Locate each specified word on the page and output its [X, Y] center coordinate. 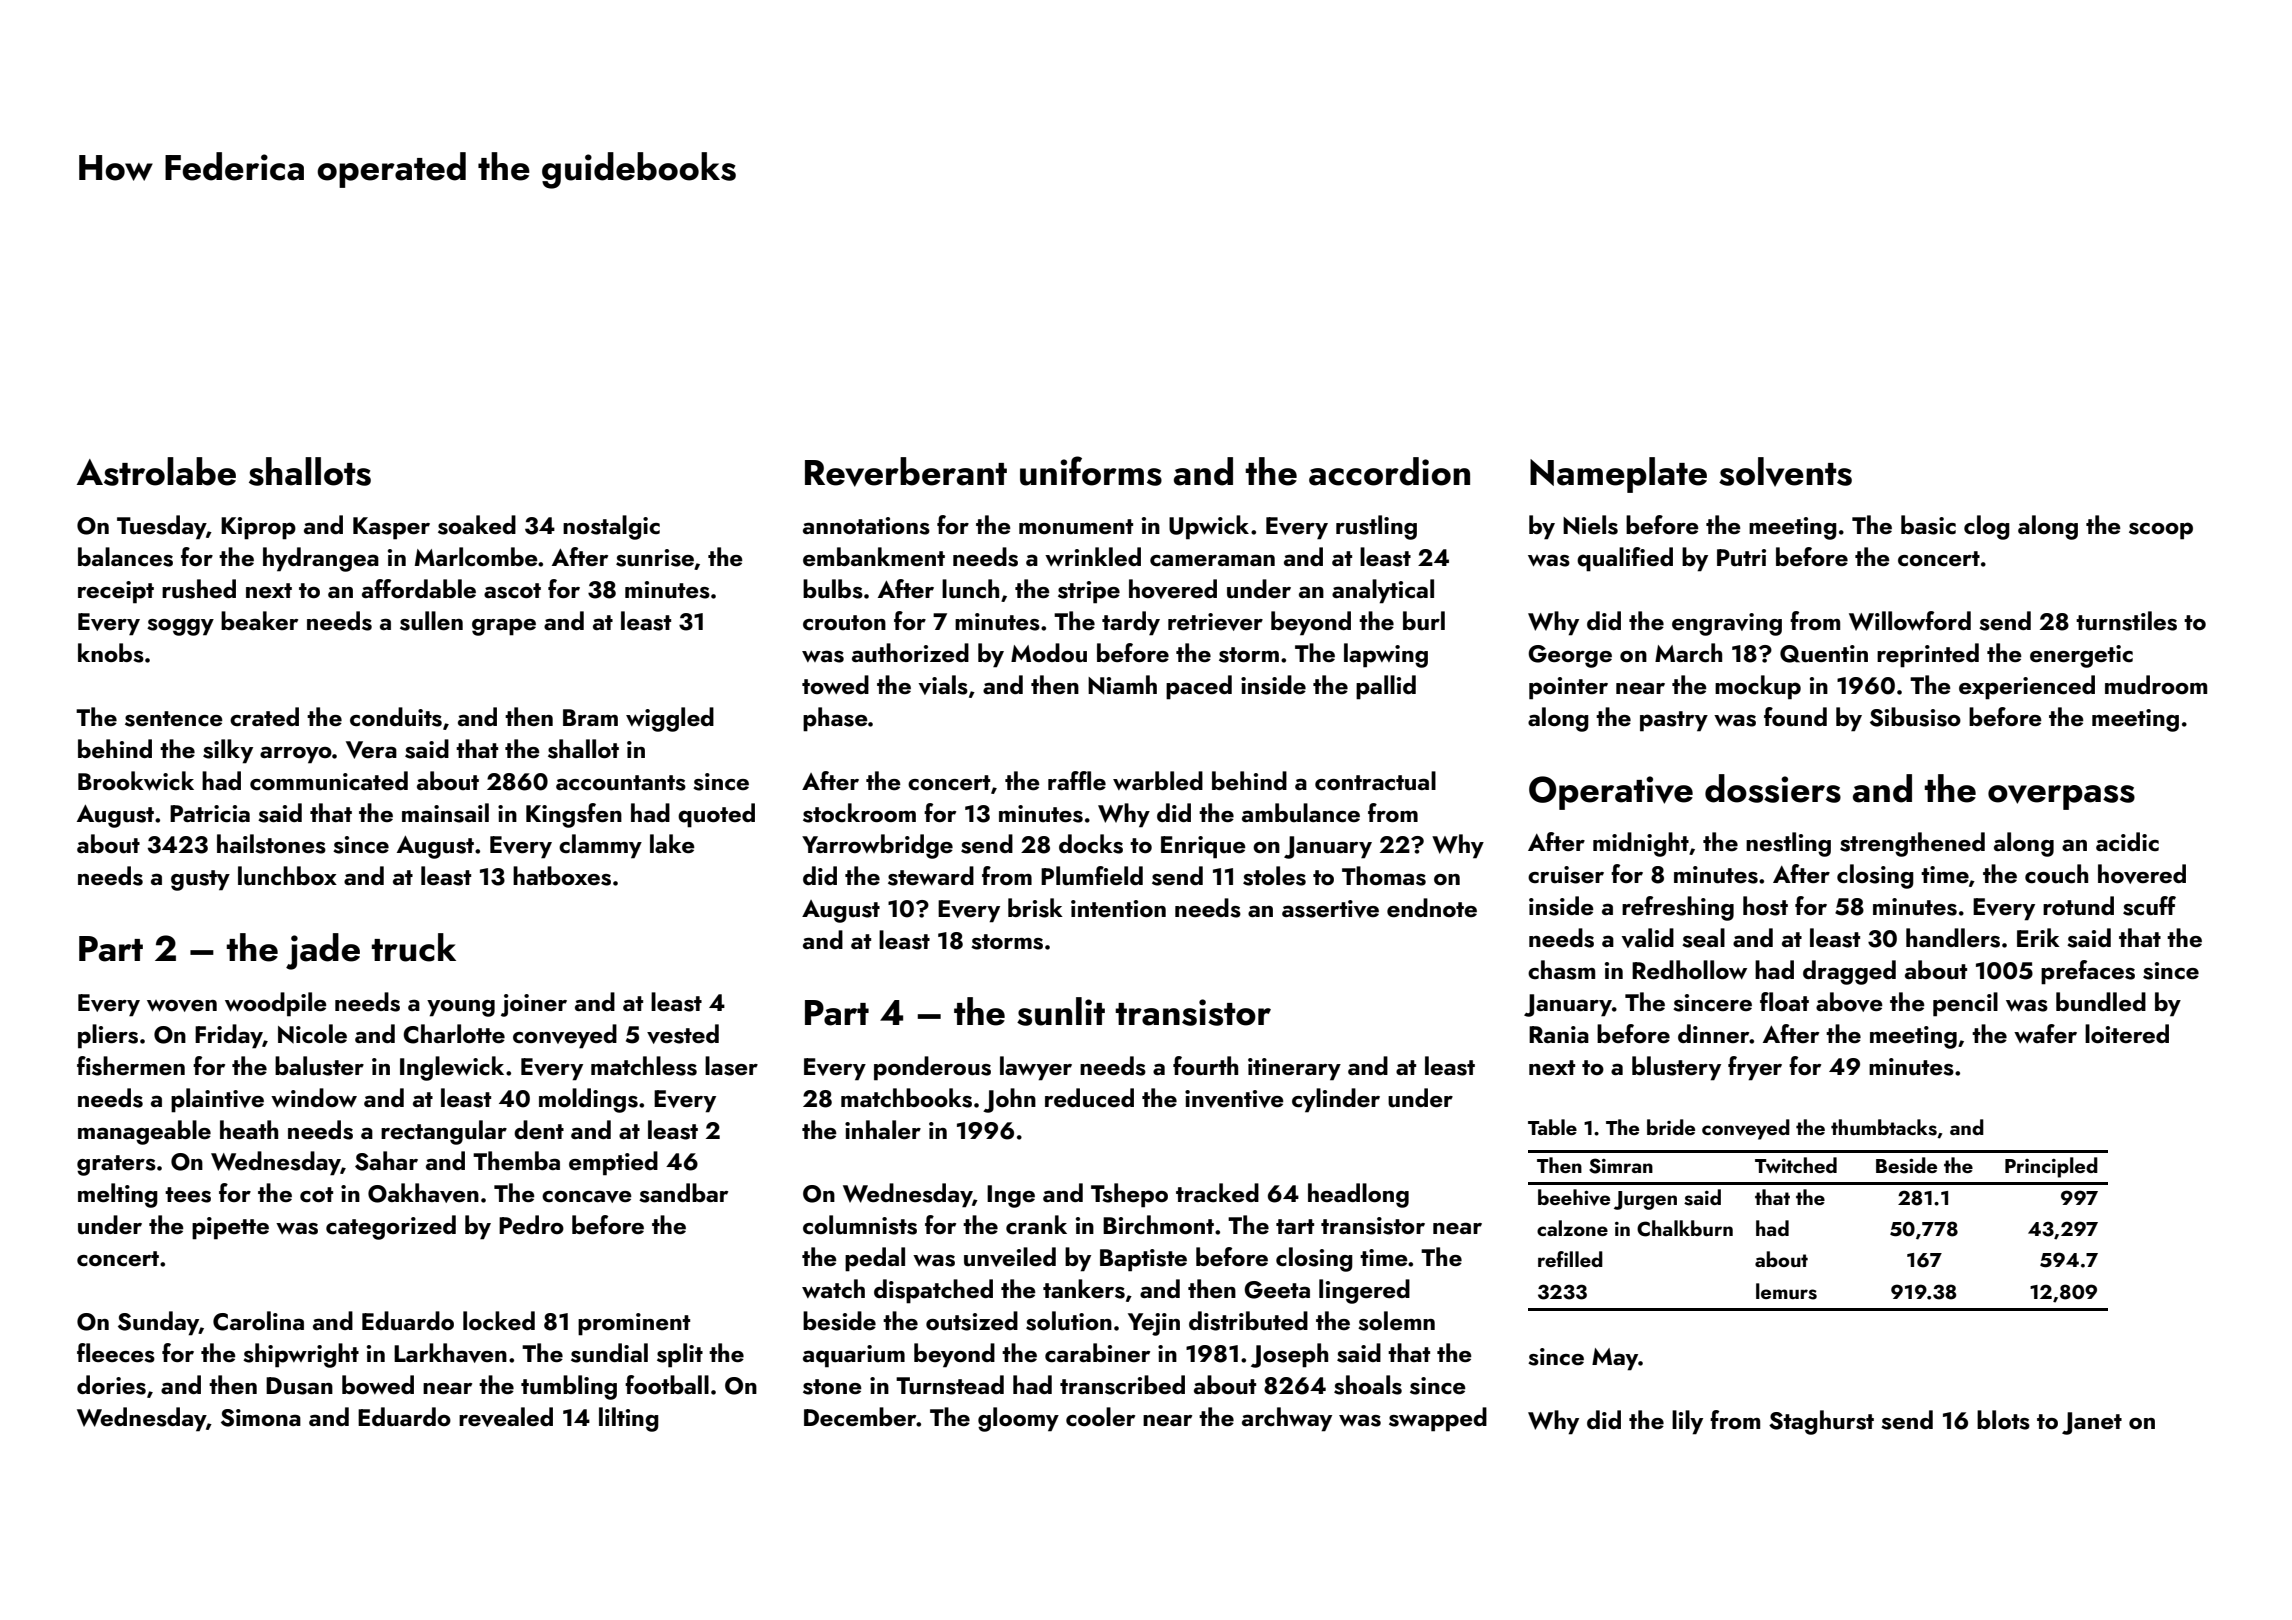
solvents [1785, 472]
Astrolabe [156, 471]
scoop [2161, 531]
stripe [1089, 592]
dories [111, 1385]
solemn [1396, 1321]
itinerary [1294, 1069]
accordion [1389, 471]
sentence [174, 719]
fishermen [131, 1066]
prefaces [2088, 972]
